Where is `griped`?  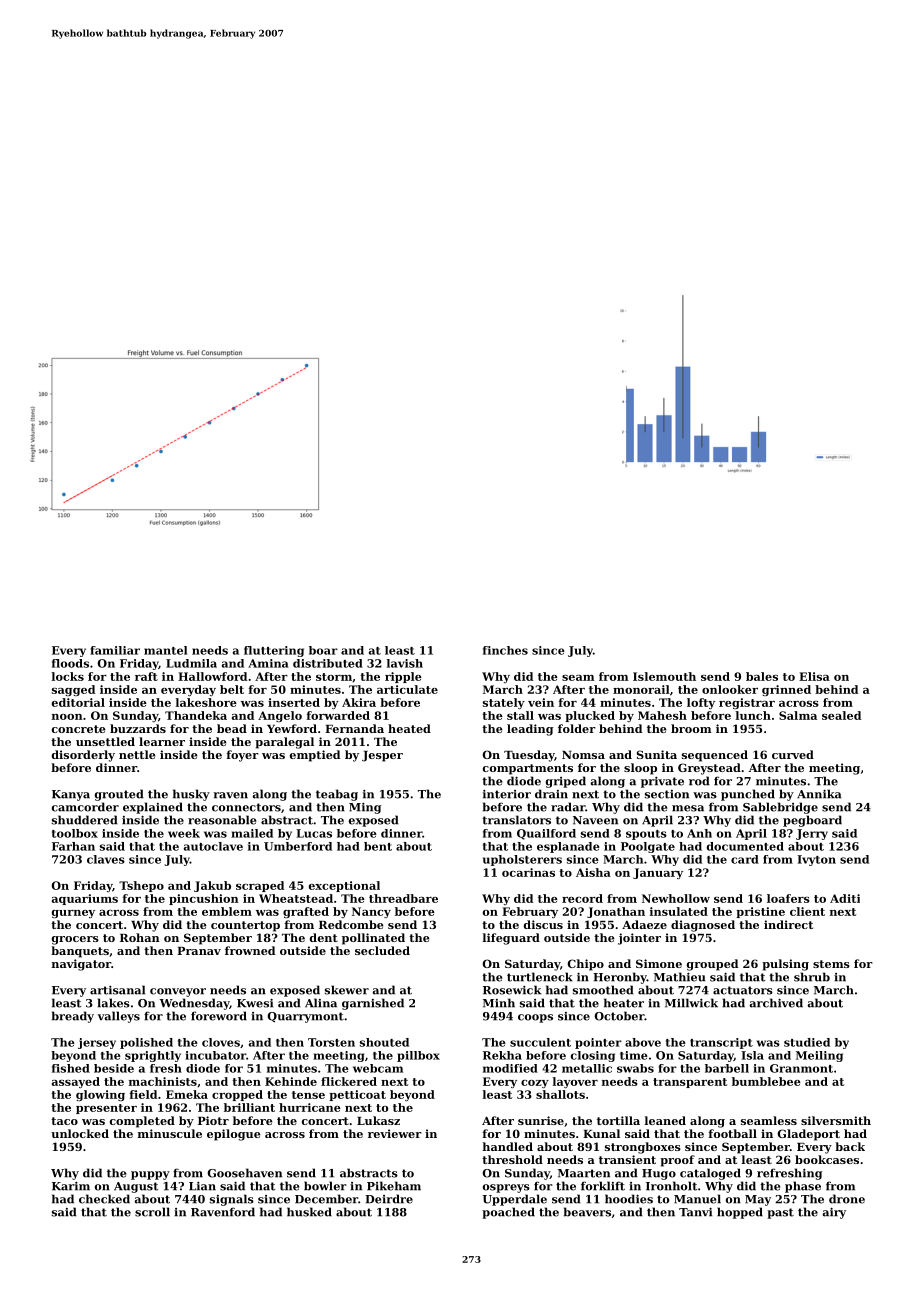
griped is located at coordinates (566, 782).
